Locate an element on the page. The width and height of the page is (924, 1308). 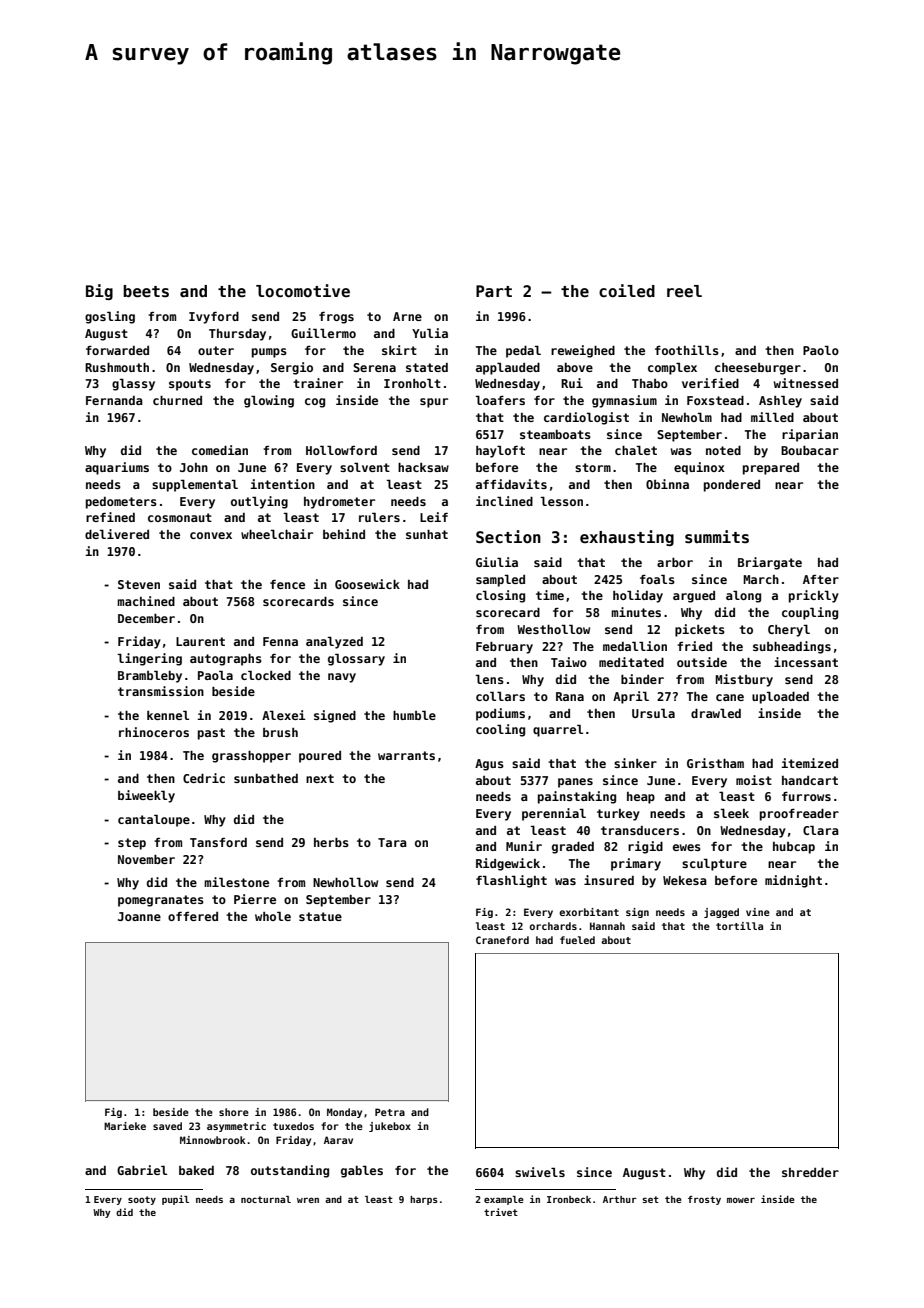
swivels is located at coordinates (540, 1172).
